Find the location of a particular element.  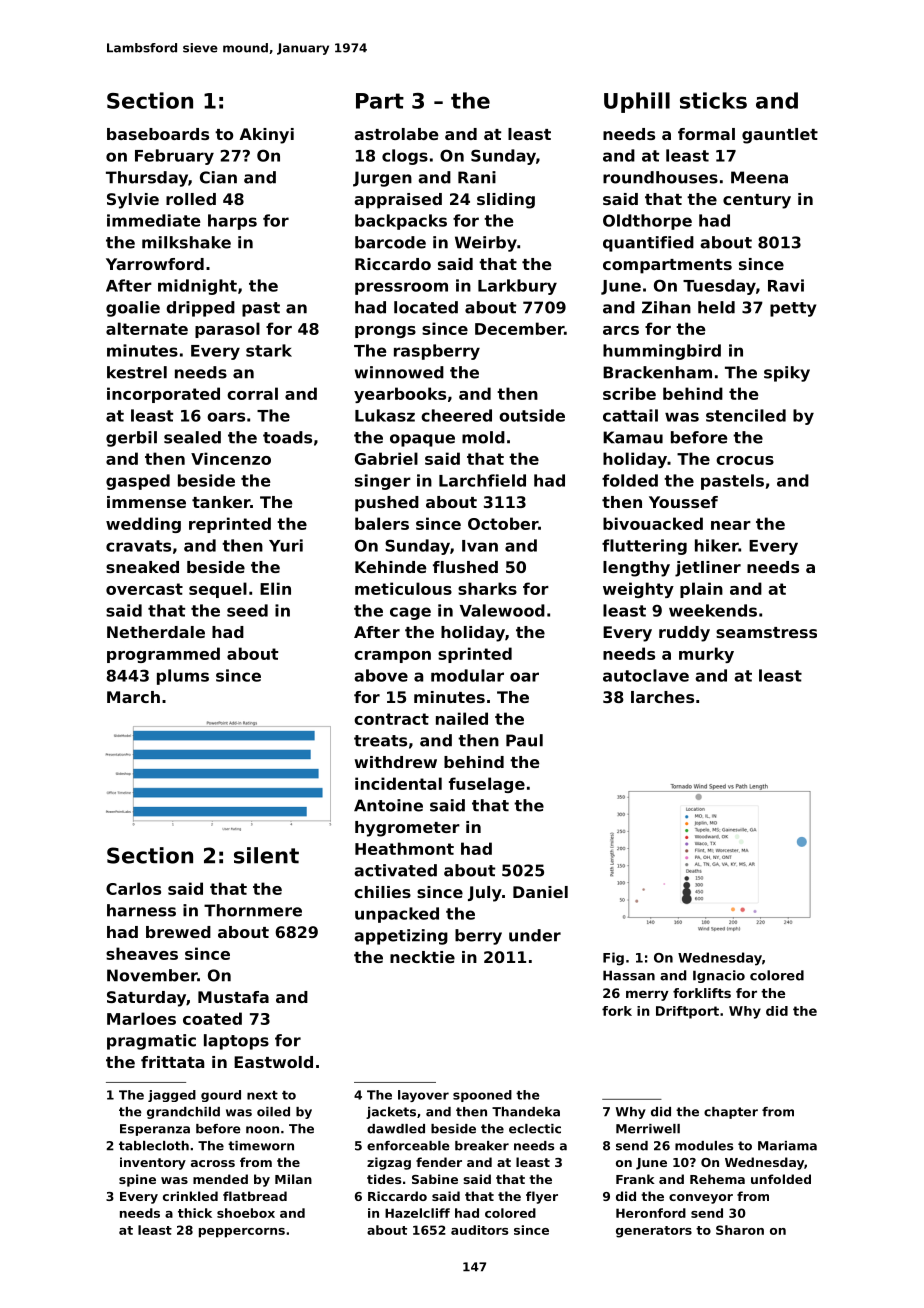

seamstress is located at coordinates (766, 632).
